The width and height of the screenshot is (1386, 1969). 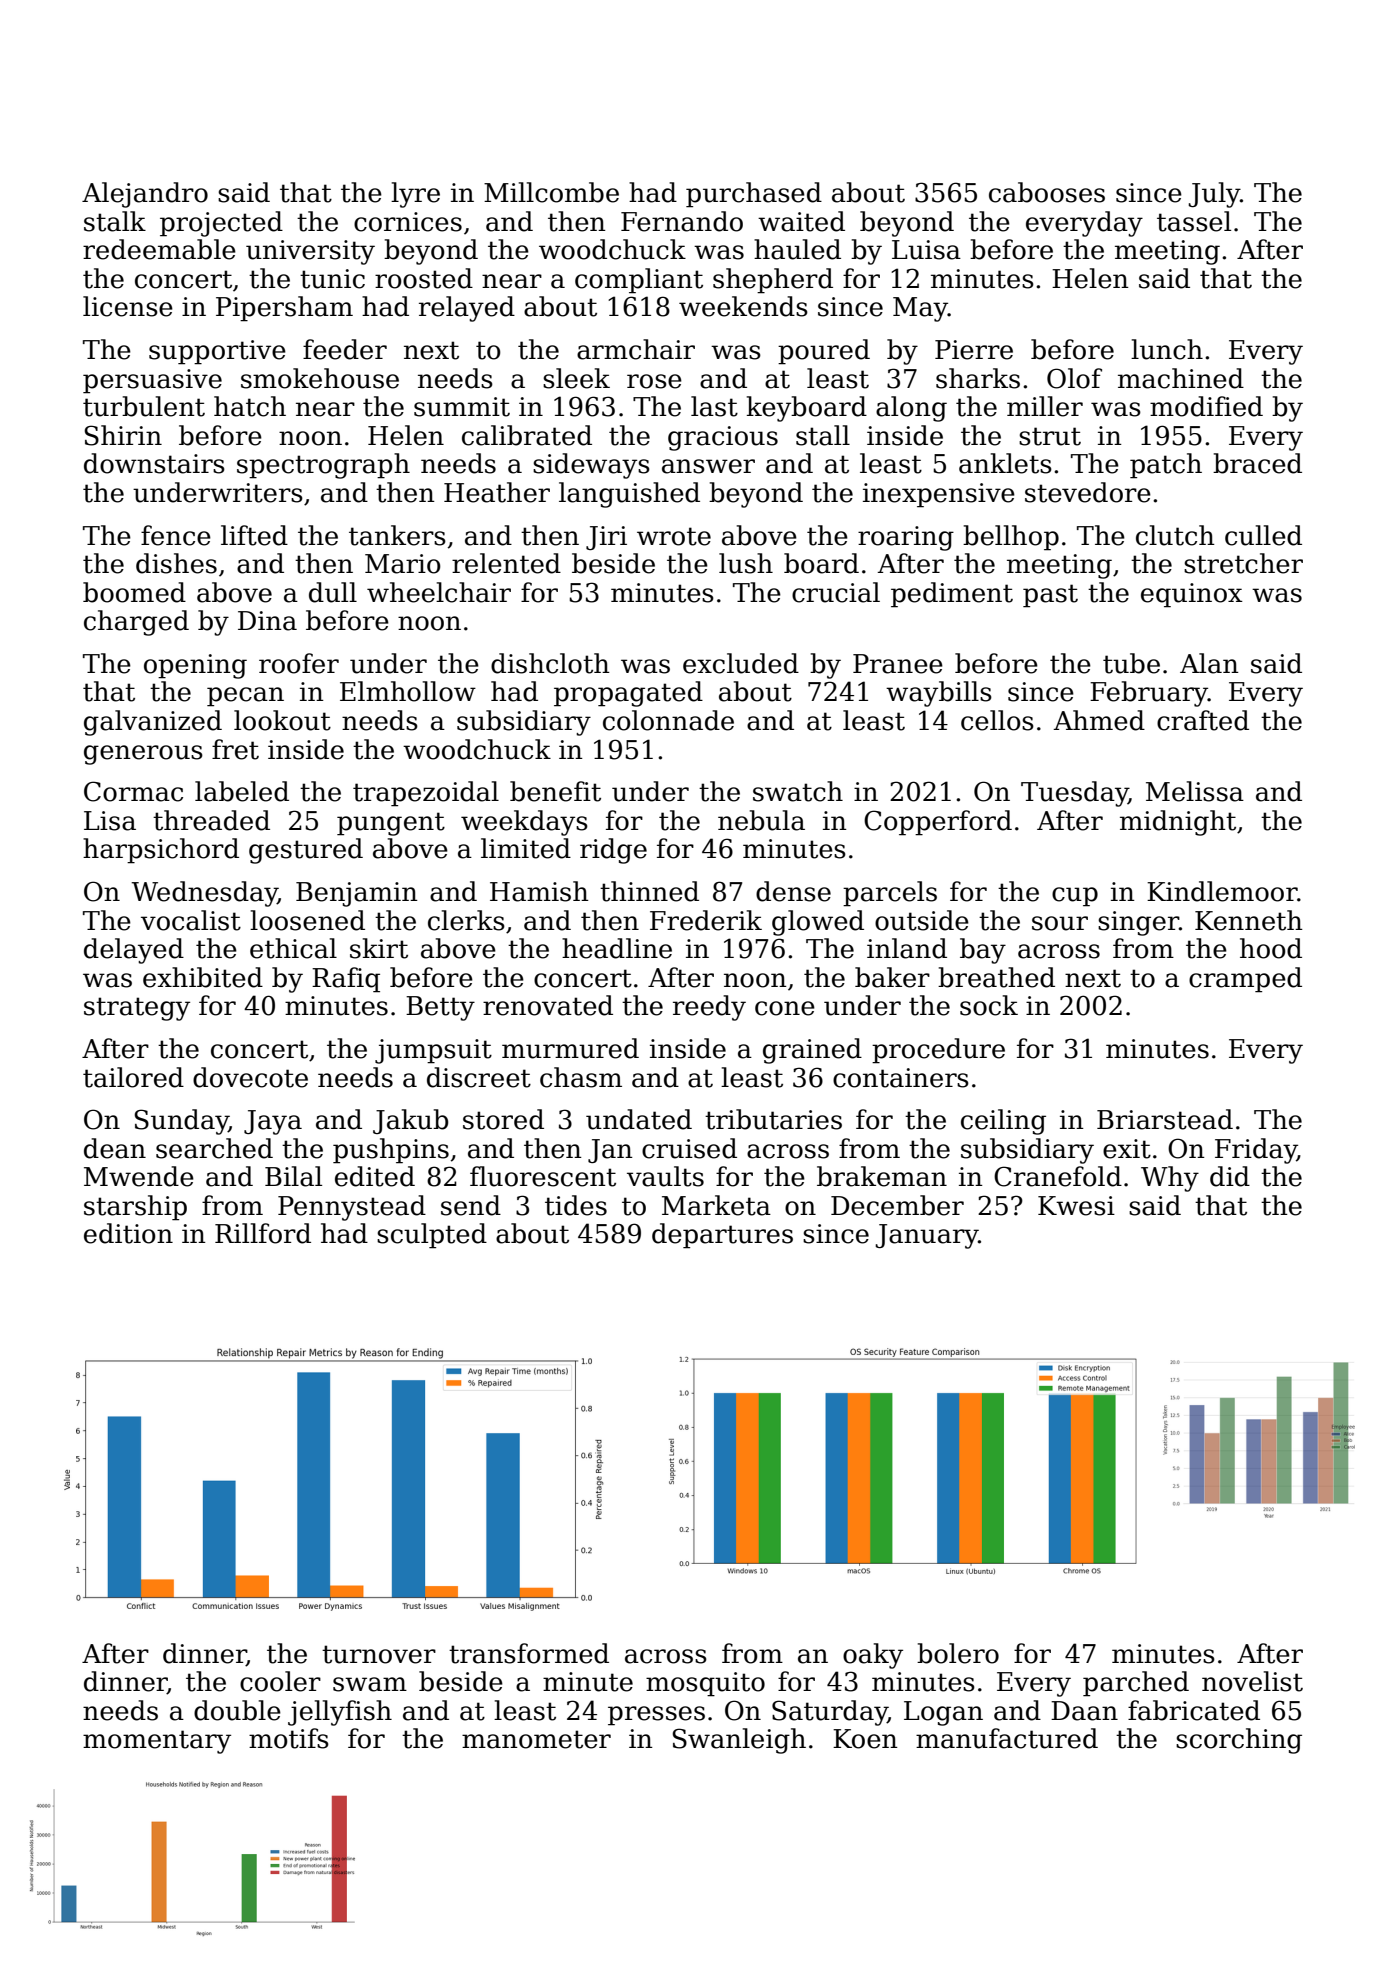 What do you see at coordinates (938, 823) in the screenshot?
I see `Copperford` at bounding box center [938, 823].
